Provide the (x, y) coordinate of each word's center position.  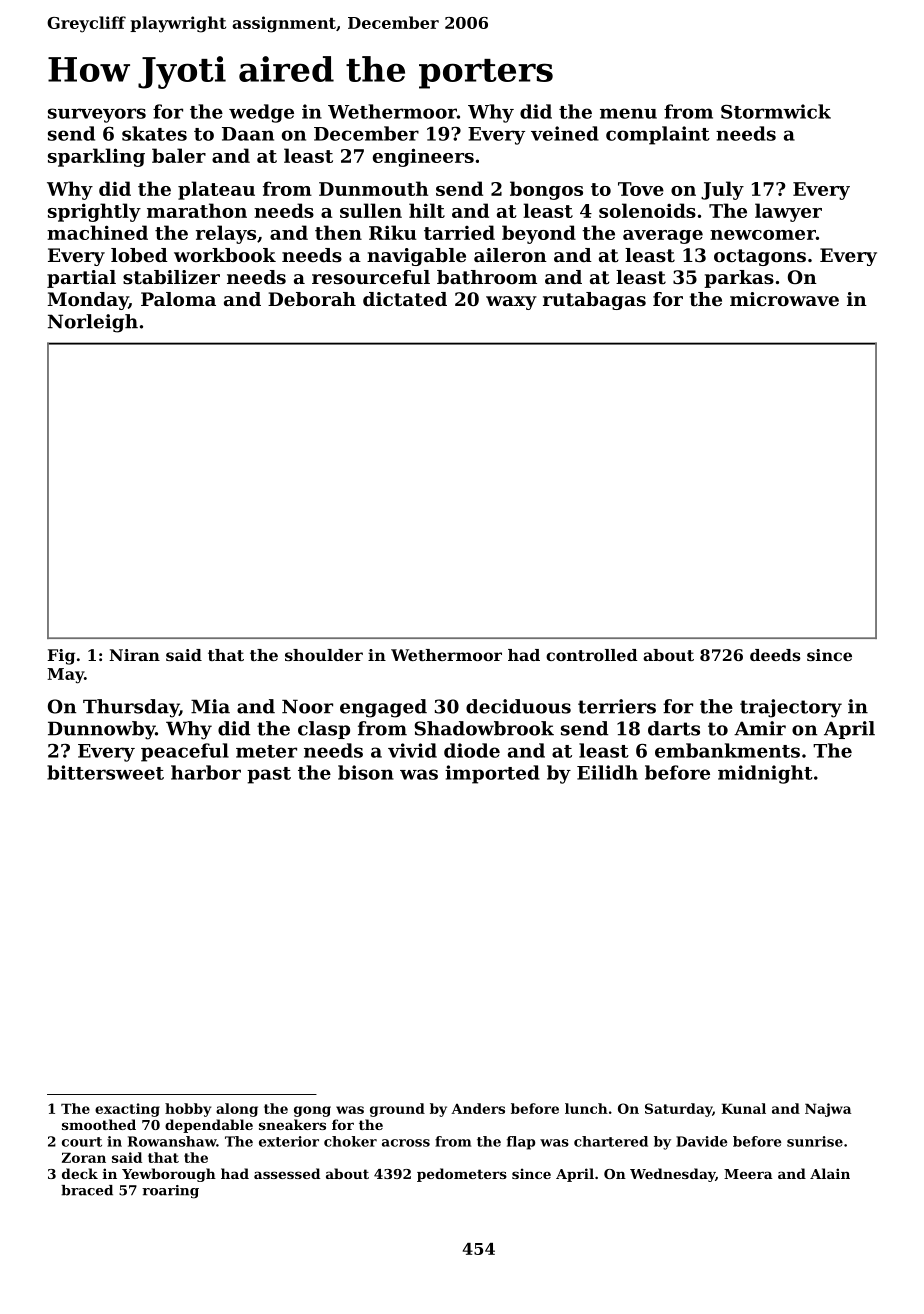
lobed (139, 255)
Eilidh (607, 772)
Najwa (828, 1110)
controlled (591, 655)
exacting (127, 1110)
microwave (784, 299)
